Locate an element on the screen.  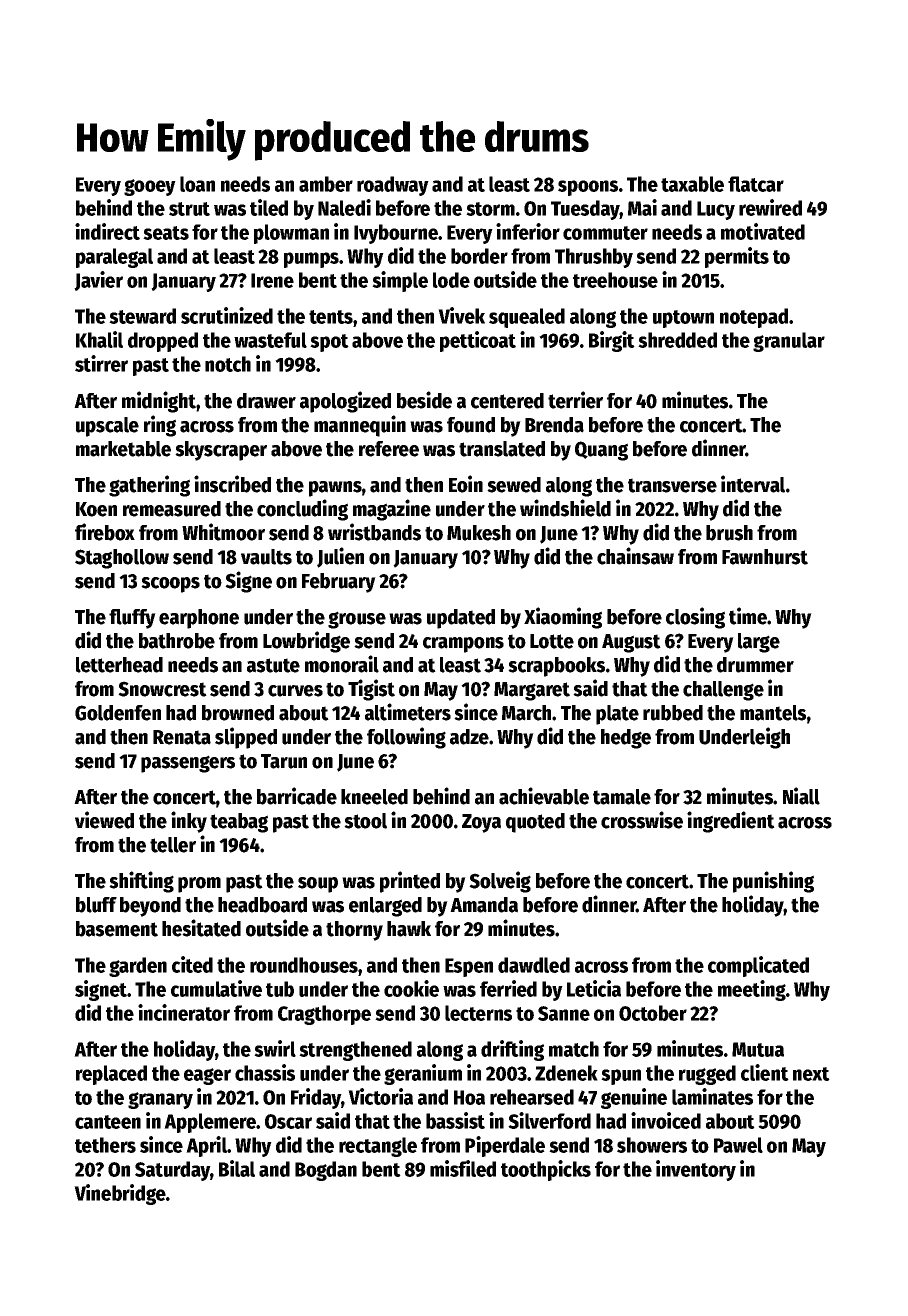
Fawnhurst is located at coordinates (765, 557).
